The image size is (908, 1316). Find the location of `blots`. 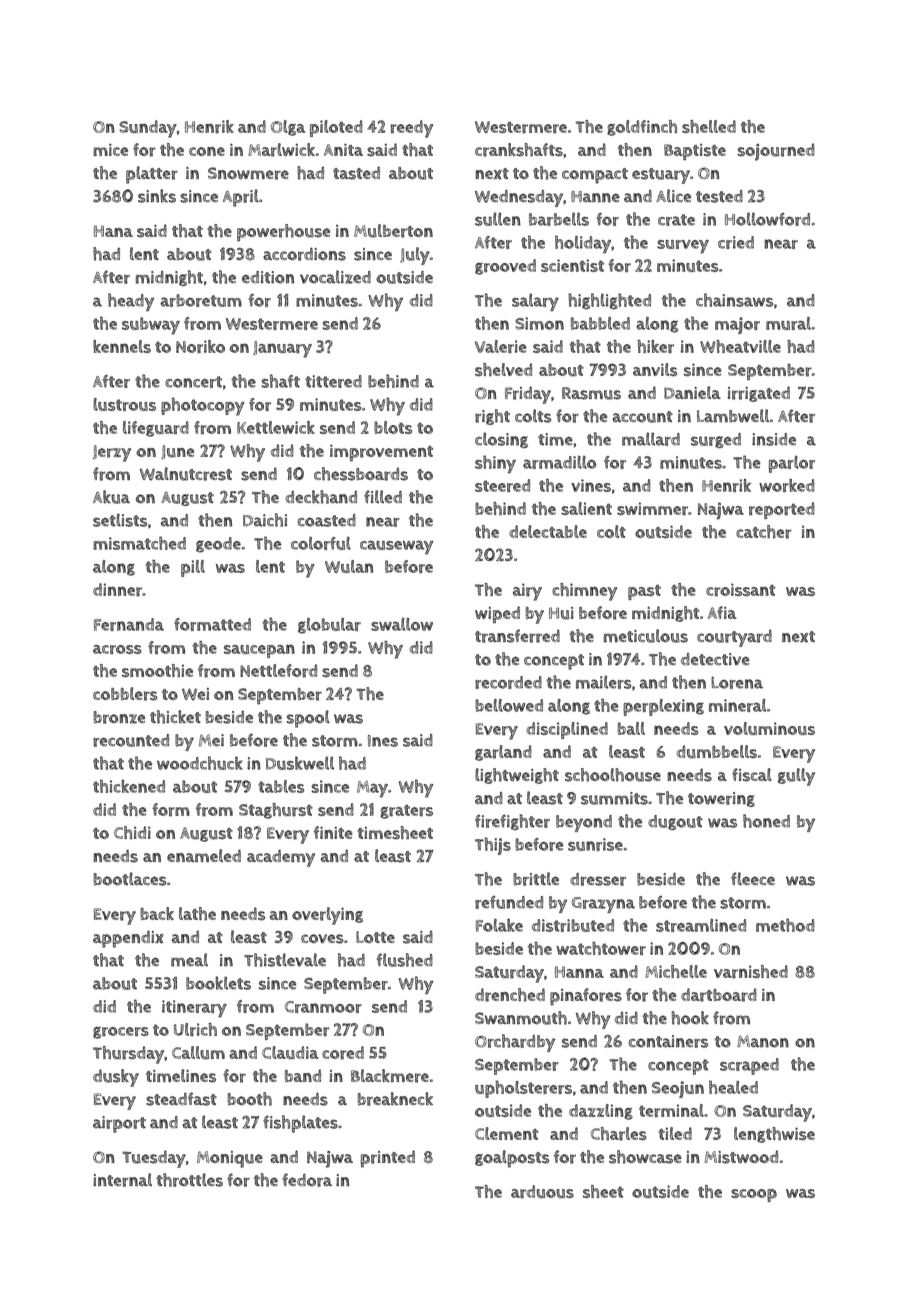

blots is located at coordinates (393, 427).
